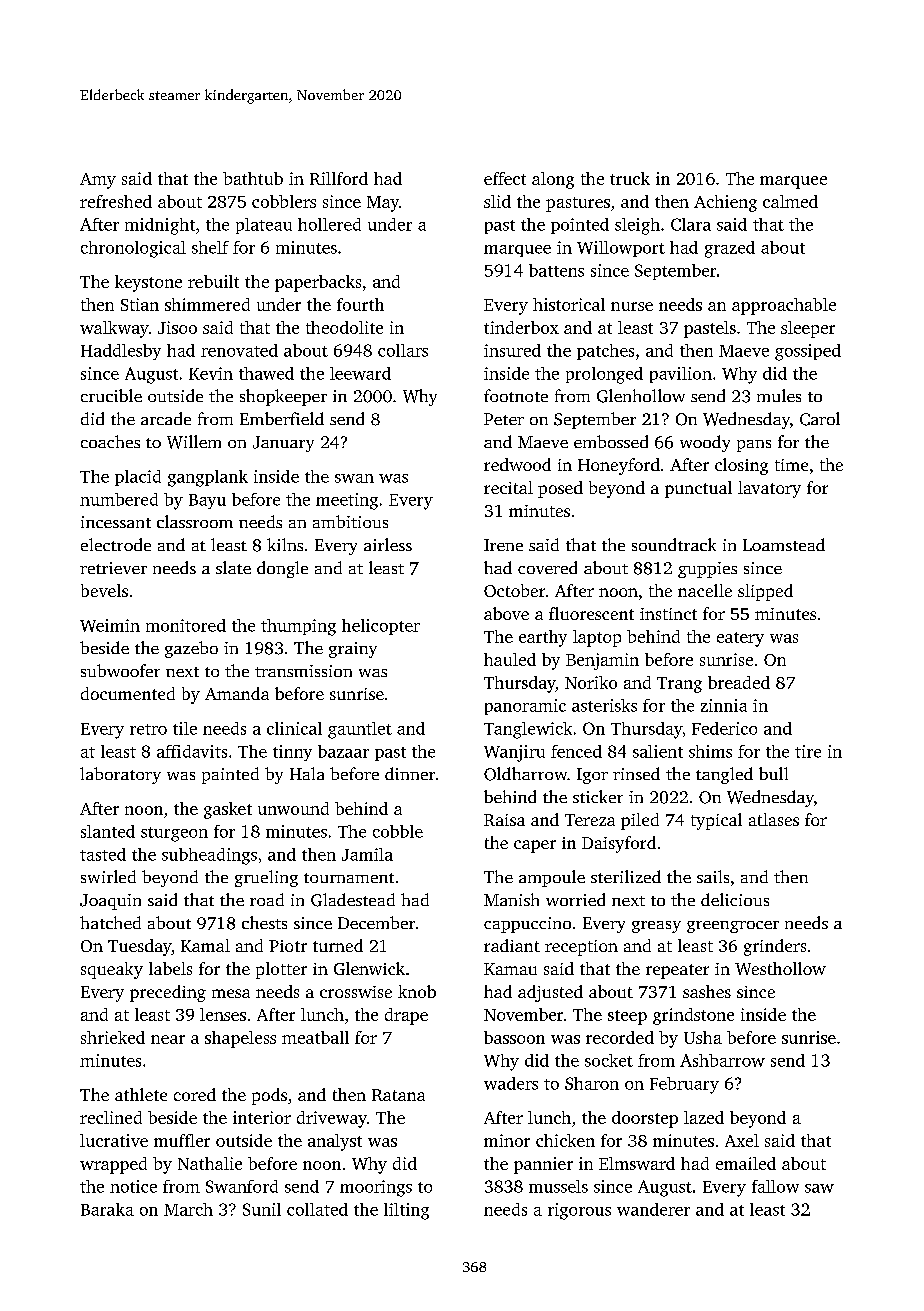 The width and height of the document is (924, 1311). What do you see at coordinates (497, 201) in the document?
I see `slid` at bounding box center [497, 201].
